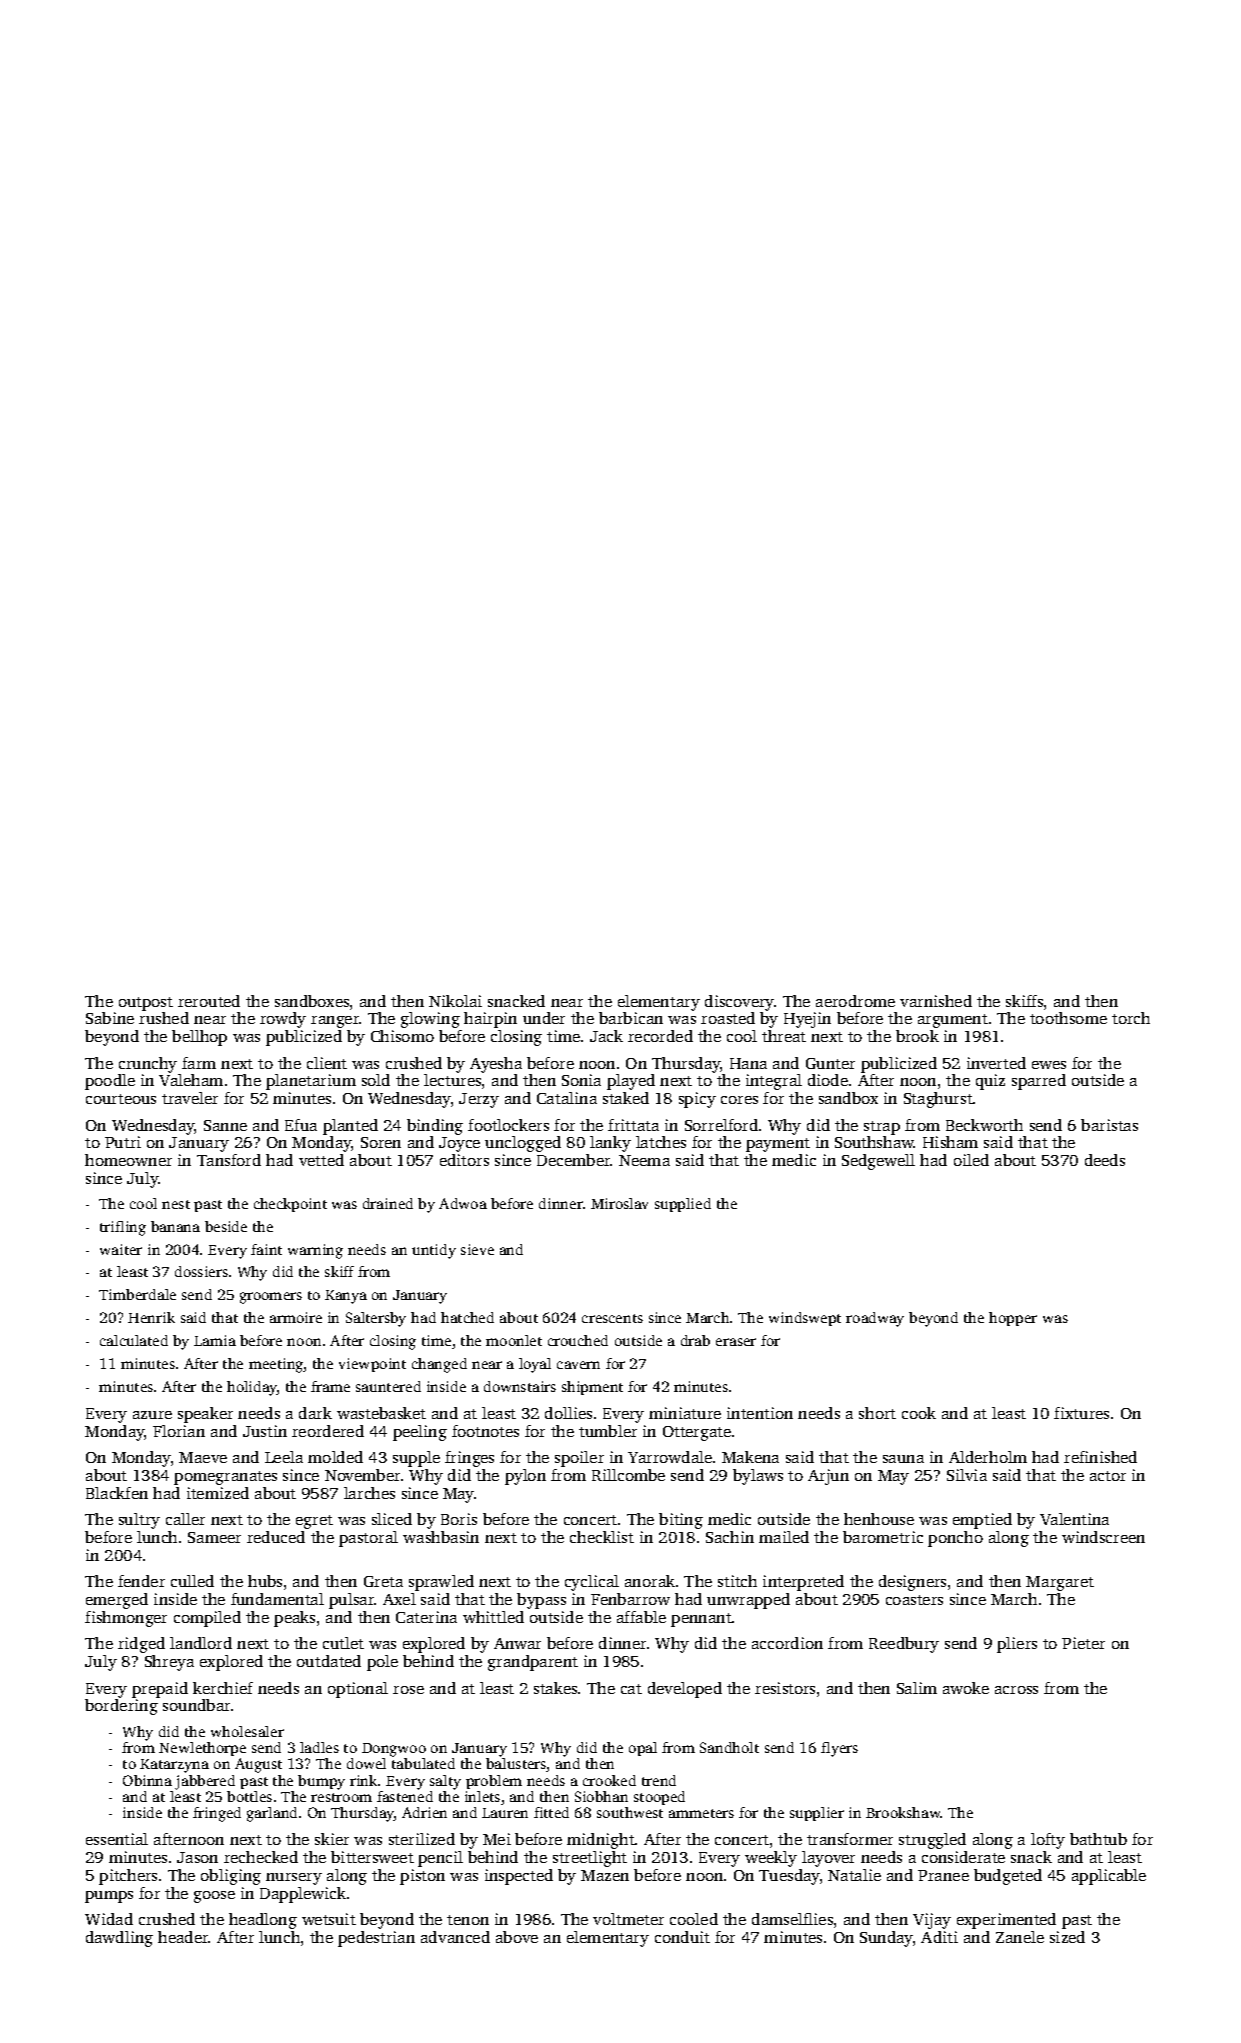 The image size is (1241, 2043). Describe the element at coordinates (225, 1125) in the screenshot. I see `Sanne` at that location.
